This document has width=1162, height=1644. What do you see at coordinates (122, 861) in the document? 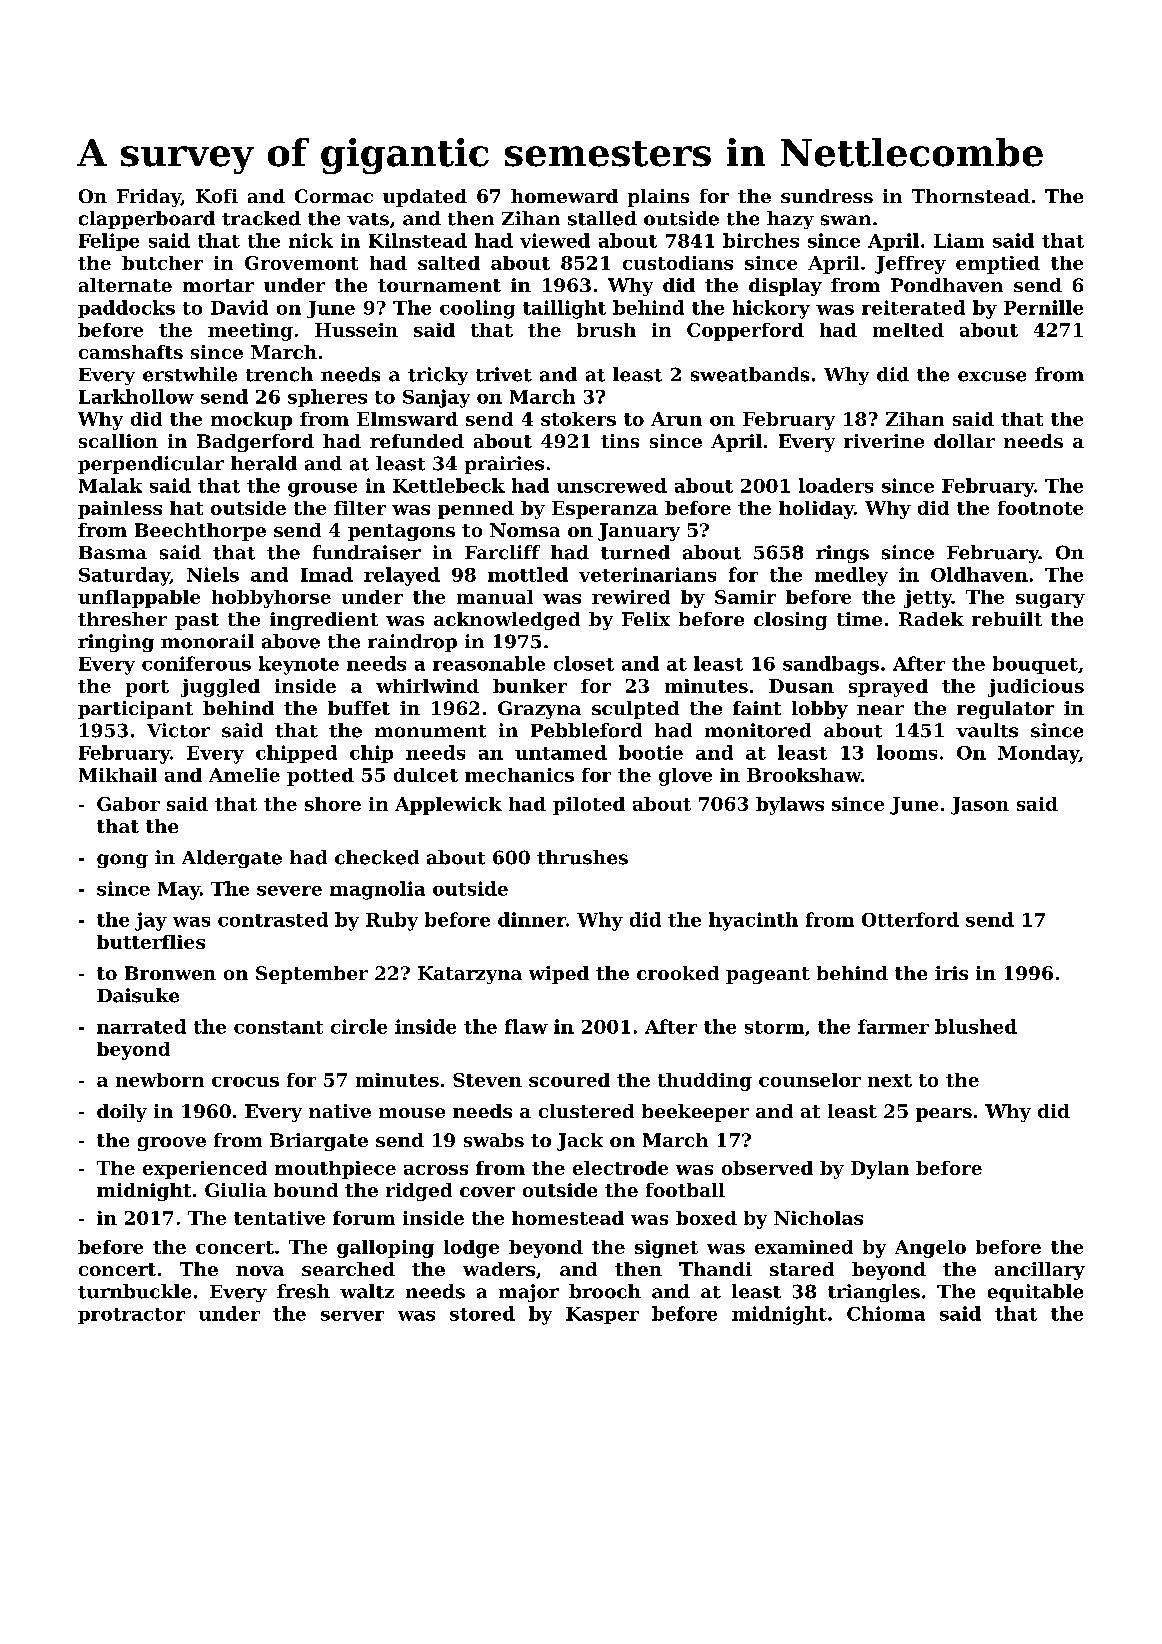
I see `gong` at bounding box center [122, 861].
